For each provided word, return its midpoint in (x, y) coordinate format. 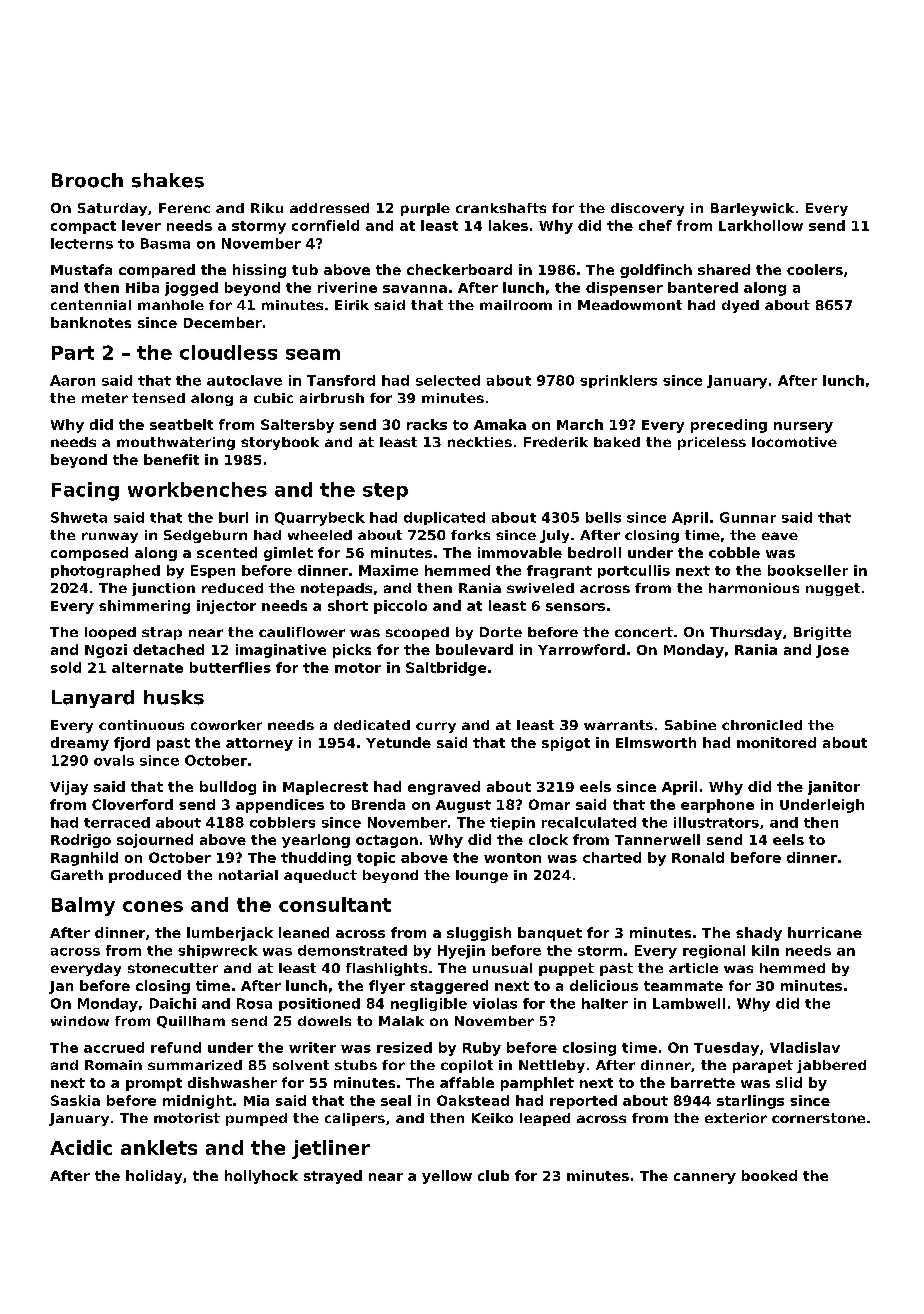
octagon (387, 841)
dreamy (80, 744)
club (493, 1175)
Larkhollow (761, 225)
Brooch (87, 180)
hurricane (825, 932)
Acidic (81, 1147)
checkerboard (459, 269)
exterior (736, 1118)
